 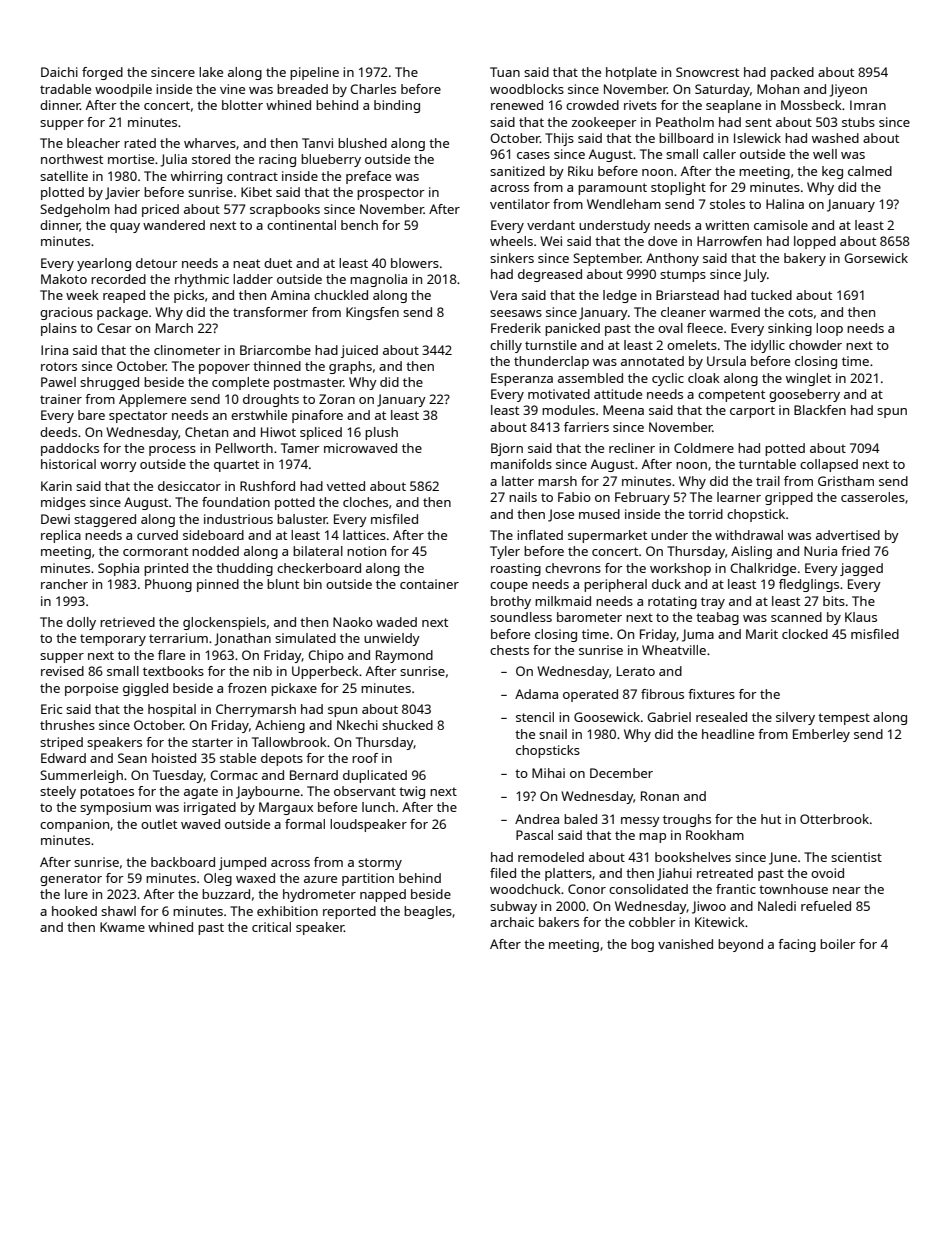 What do you see at coordinates (211, 72) in the screenshot?
I see `lake` at bounding box center [211, 72].
